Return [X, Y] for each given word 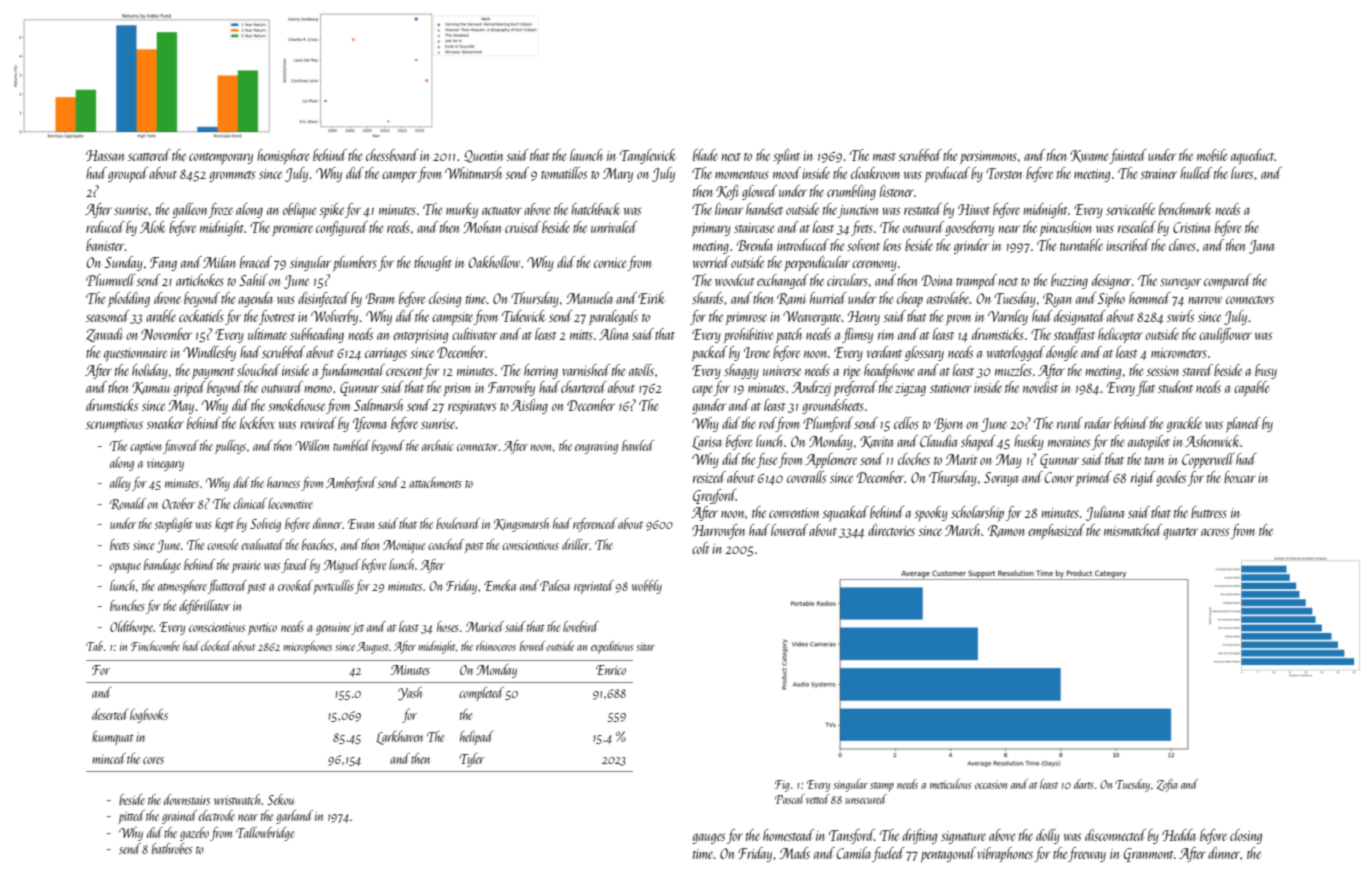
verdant [884, 352]
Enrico [611, 670]
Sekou [280, 799]
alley [120, 484]
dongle [1062, 353]
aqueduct [1253, 157]
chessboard [392, 155]
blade [705, 155]
